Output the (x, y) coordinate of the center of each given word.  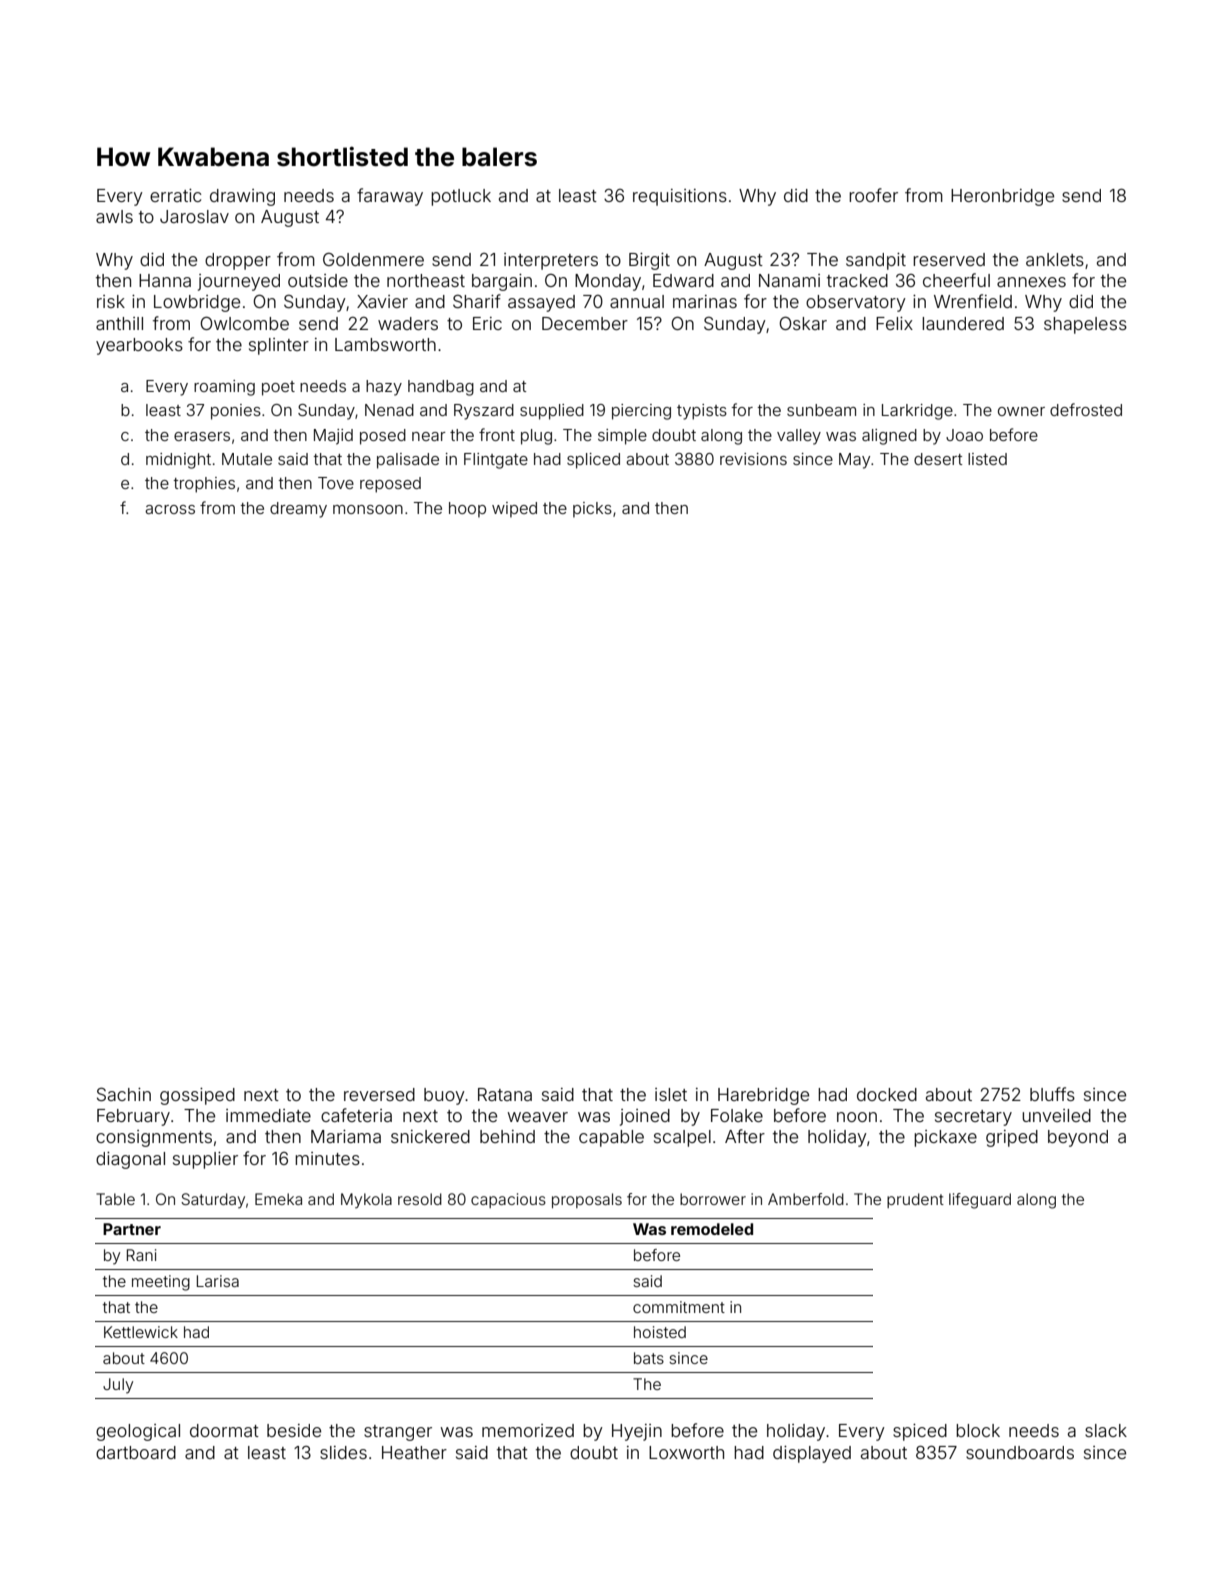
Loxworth (686, 1452)
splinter (279, 346)
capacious (508, 1200)
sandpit (876, 261)
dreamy (298, 510)
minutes (327, 1158)
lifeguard (980, 1201)
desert (938, 459)
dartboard (136, 1452)
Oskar (803, 323)
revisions (753, 459)
